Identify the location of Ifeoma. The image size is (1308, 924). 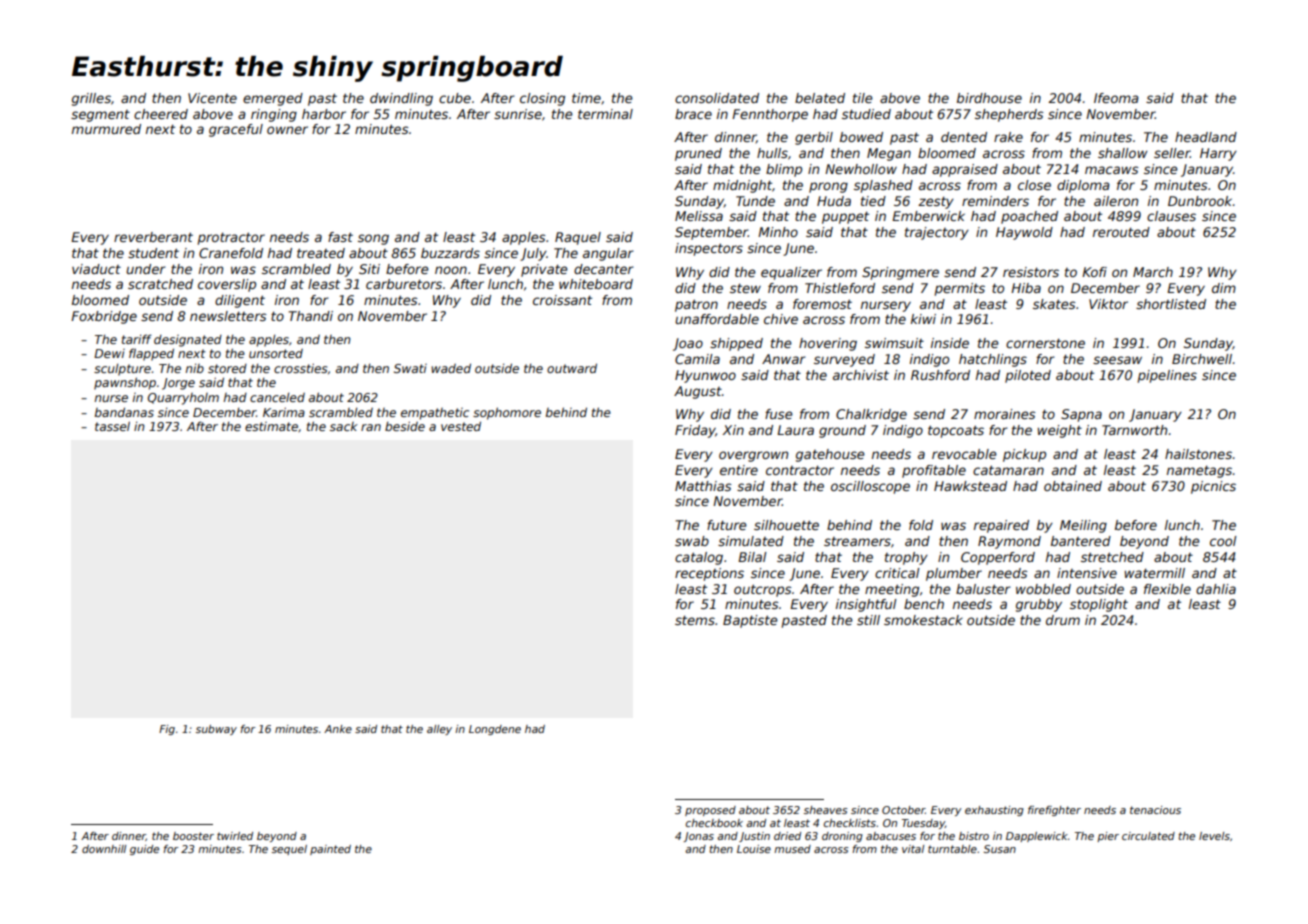
(1116, 98).
